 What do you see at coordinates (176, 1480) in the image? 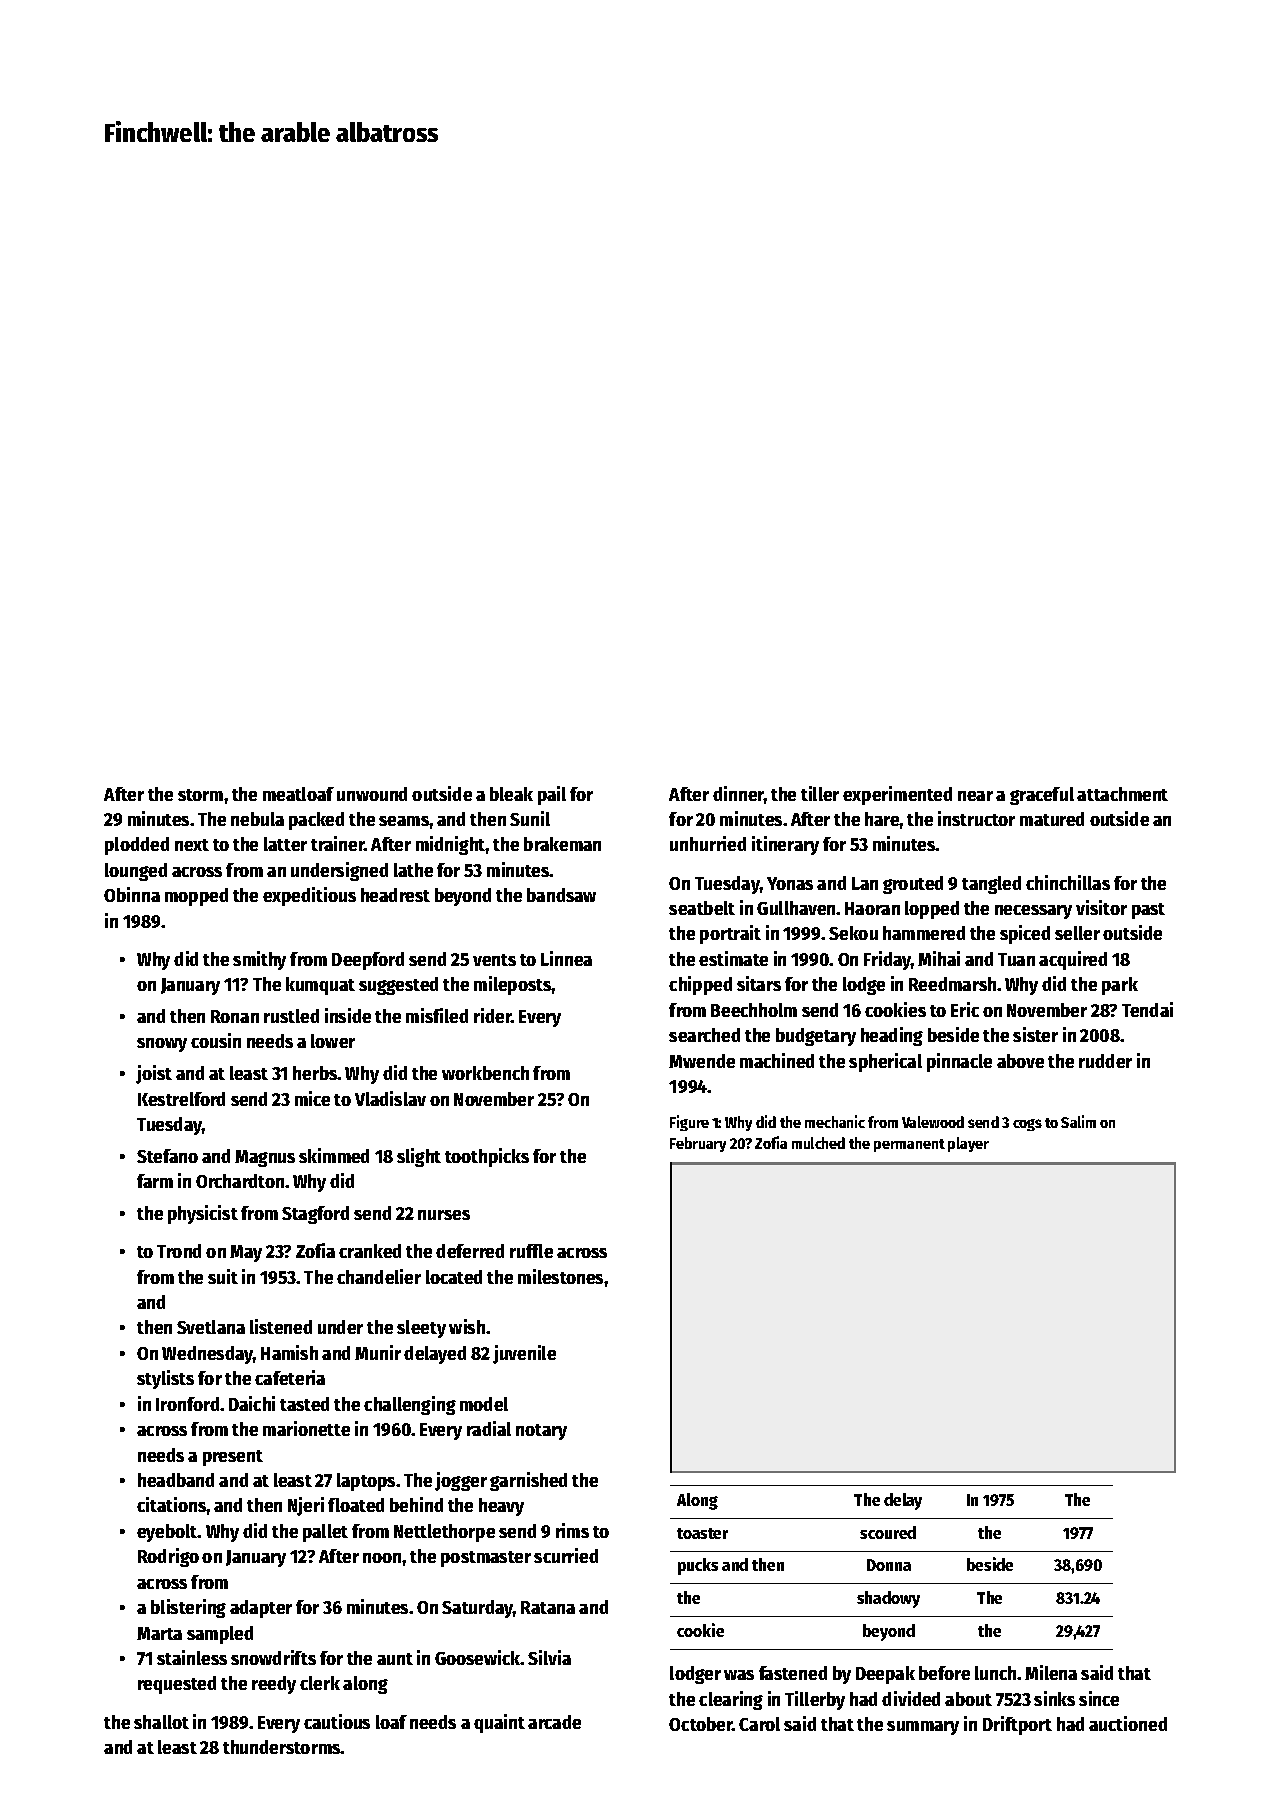
I see `headband` at bounding box center [176, 1480].
